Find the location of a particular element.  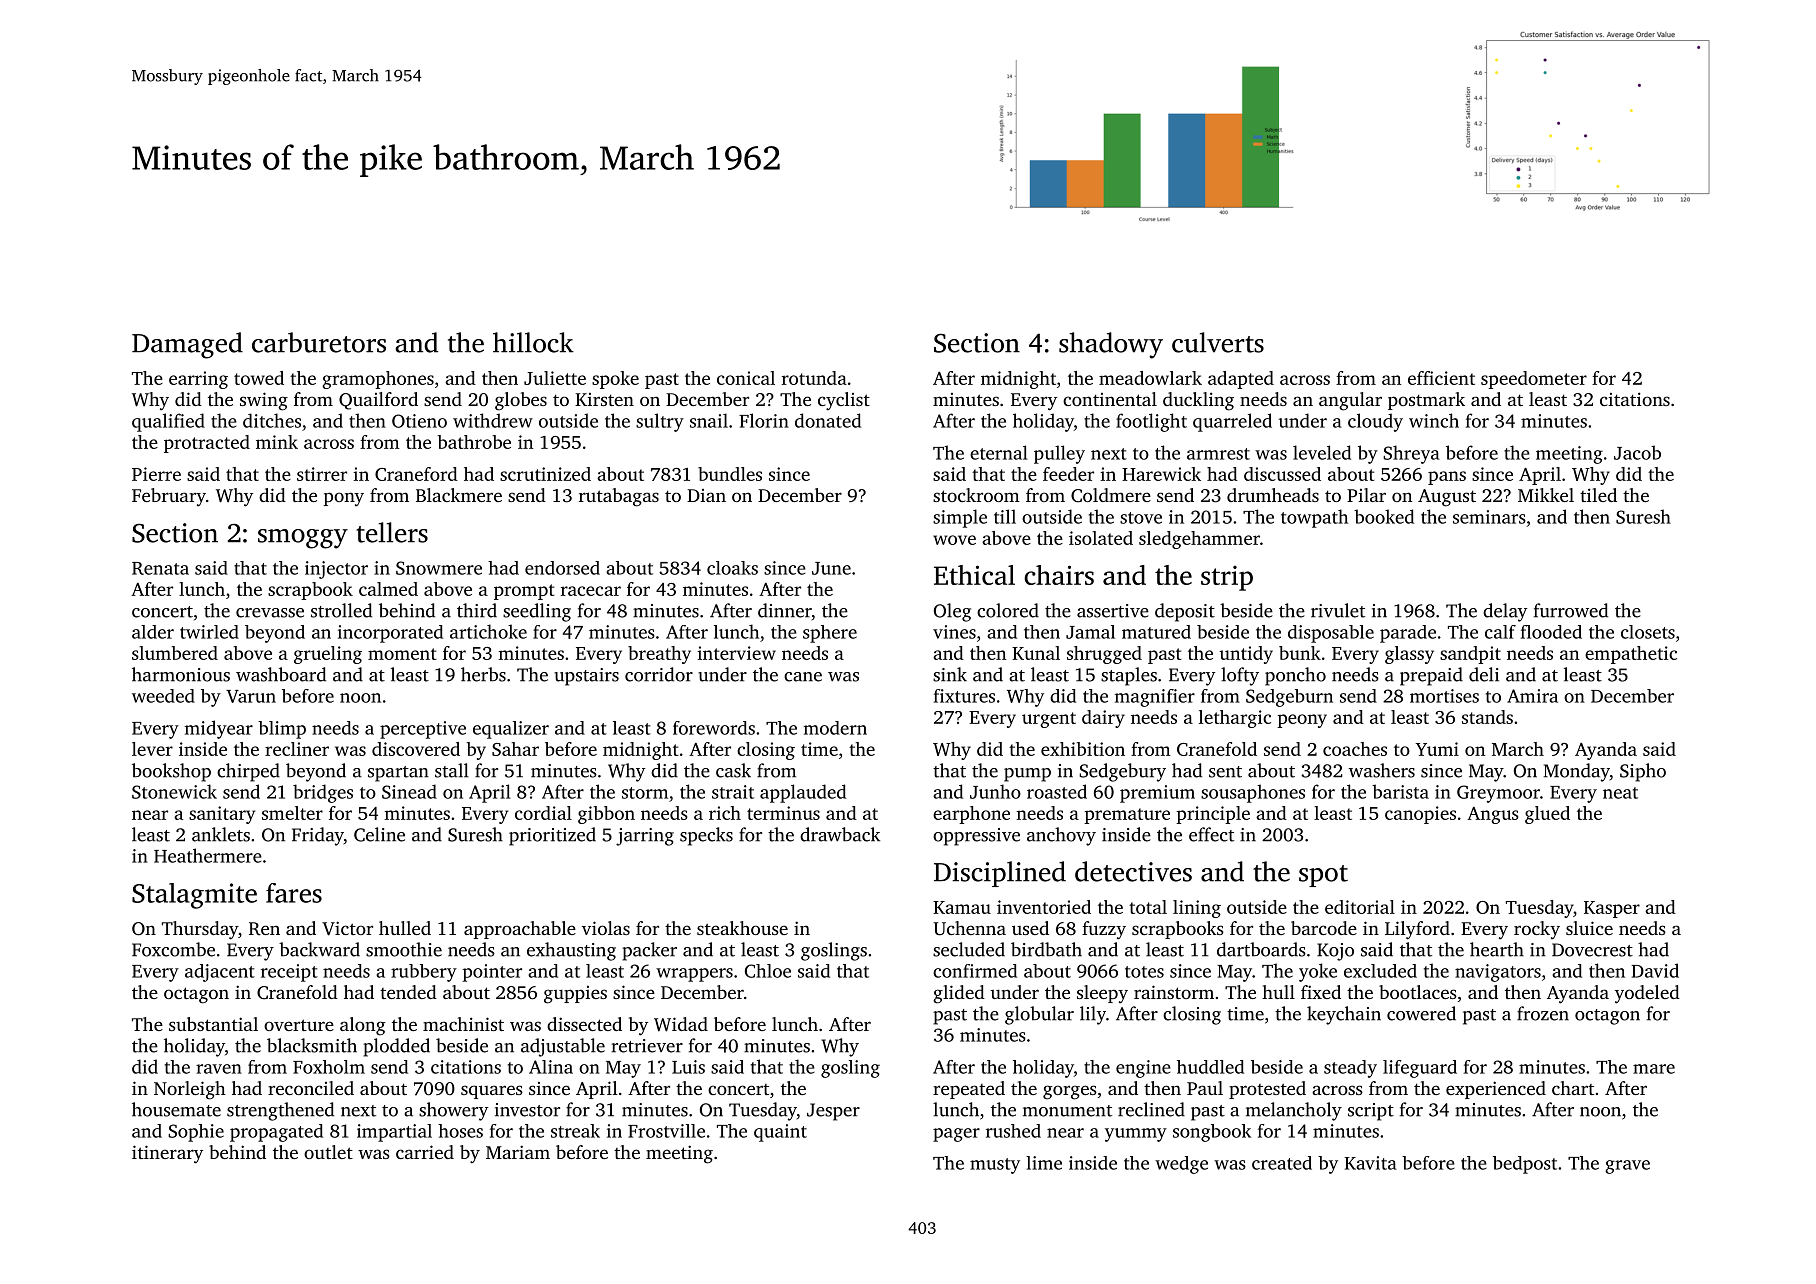

glued is located at coordinates (1547, 815).
